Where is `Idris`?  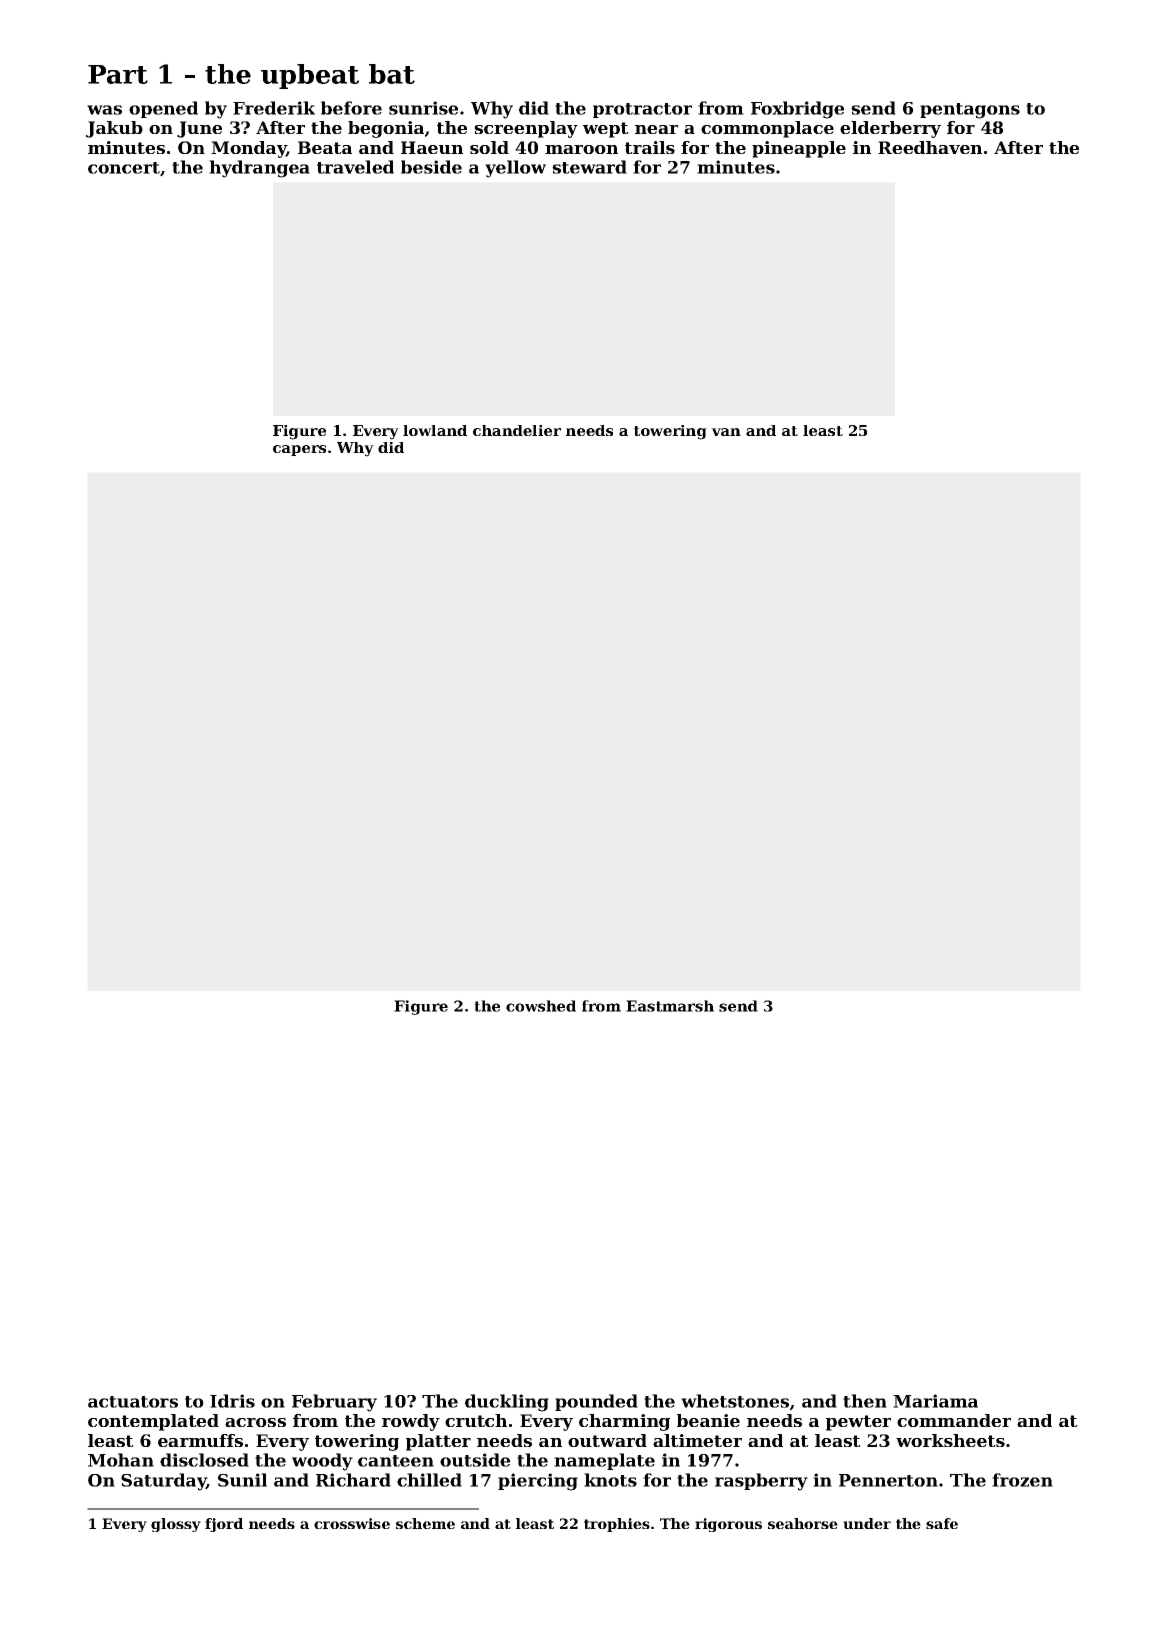
Idris is located at coordinates (232, 1401).
